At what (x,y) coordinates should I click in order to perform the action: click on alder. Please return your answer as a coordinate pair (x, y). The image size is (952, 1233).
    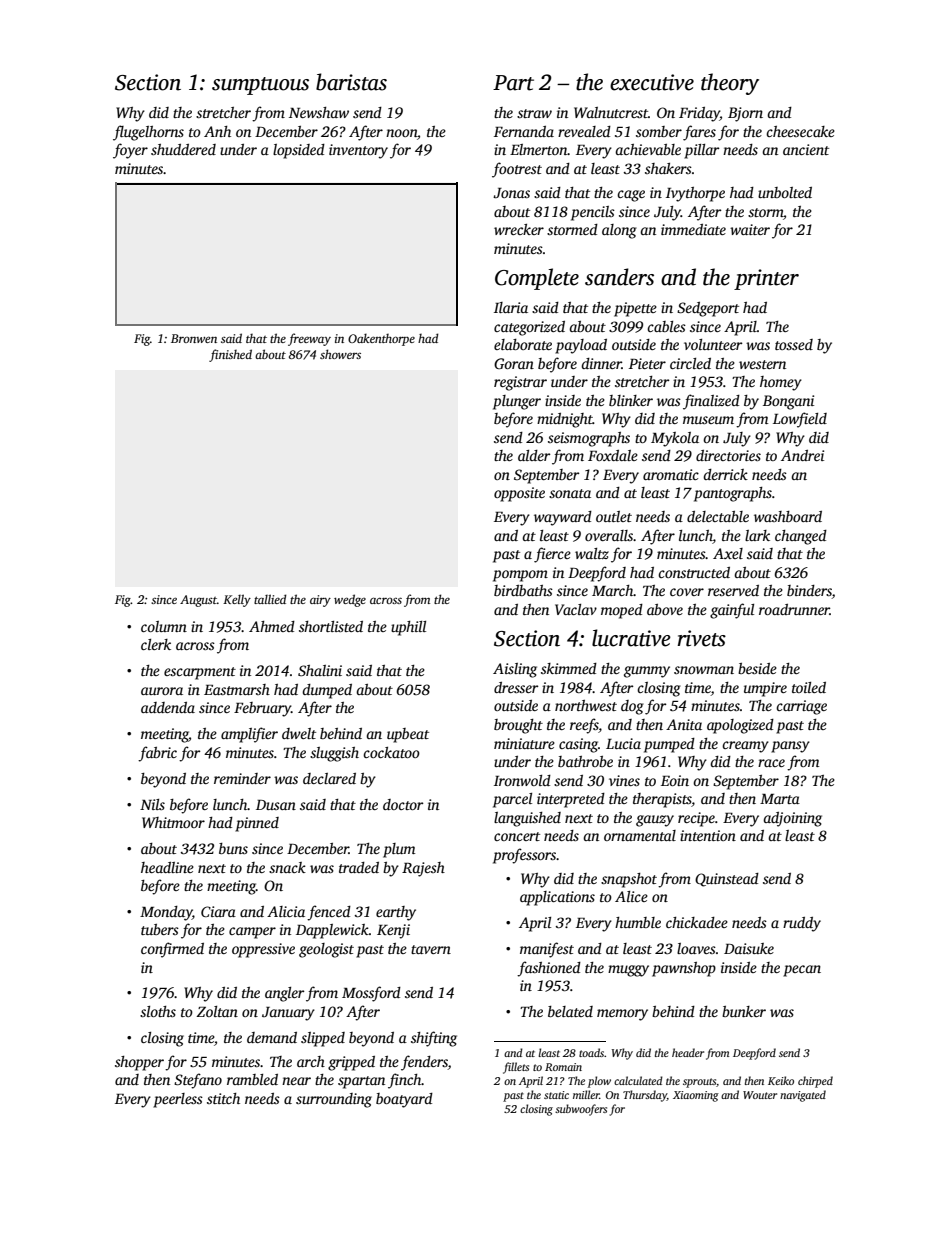
    Looking at the image, I should click on (534, 455).
